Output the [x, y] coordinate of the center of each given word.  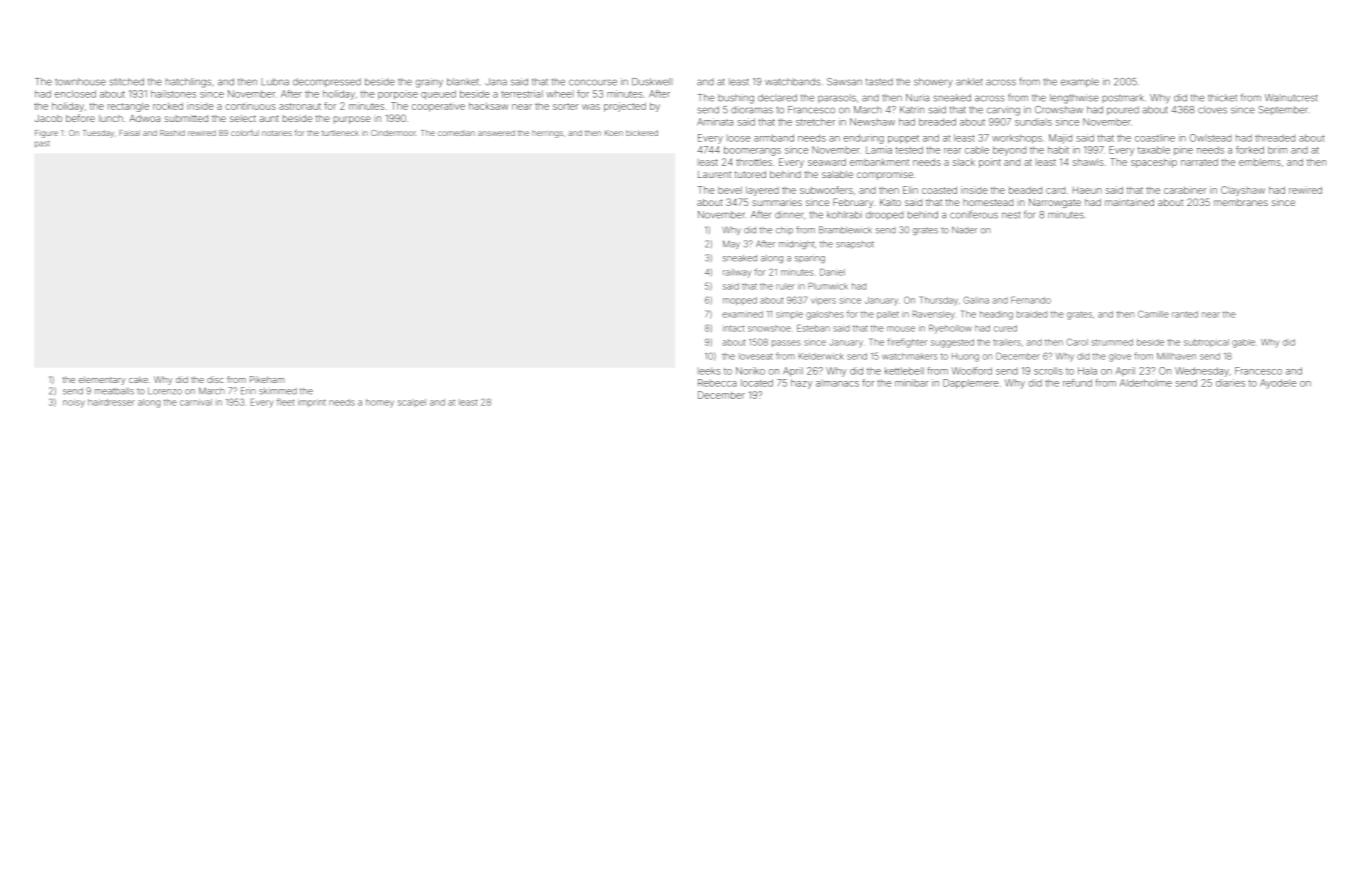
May [731, 244]
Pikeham [267, 379]
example [1080, 82]
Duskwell [652, 82]
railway [737, 273]
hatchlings [188, 83]
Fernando [1031, 300]
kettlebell [904, 371]
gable [1243, 343]
